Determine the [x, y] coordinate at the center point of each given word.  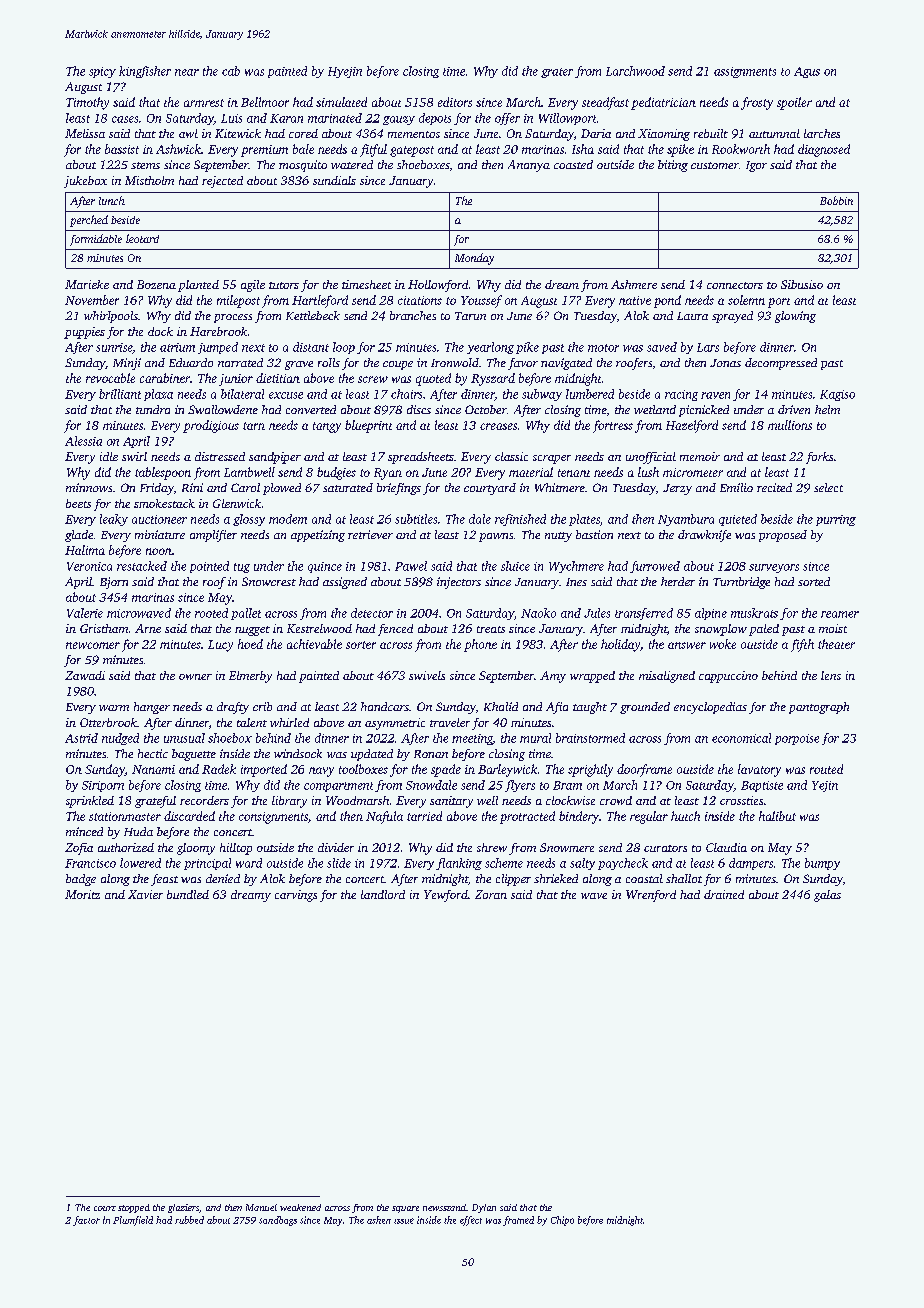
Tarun [470, 316]
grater [557, 73]
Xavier [145, 894]
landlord [383, 894]
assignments [745, 72]
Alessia [83, 441]
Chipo [562, 1221]
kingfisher [145, 72]
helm [827, 409]
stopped [134, 1208]
